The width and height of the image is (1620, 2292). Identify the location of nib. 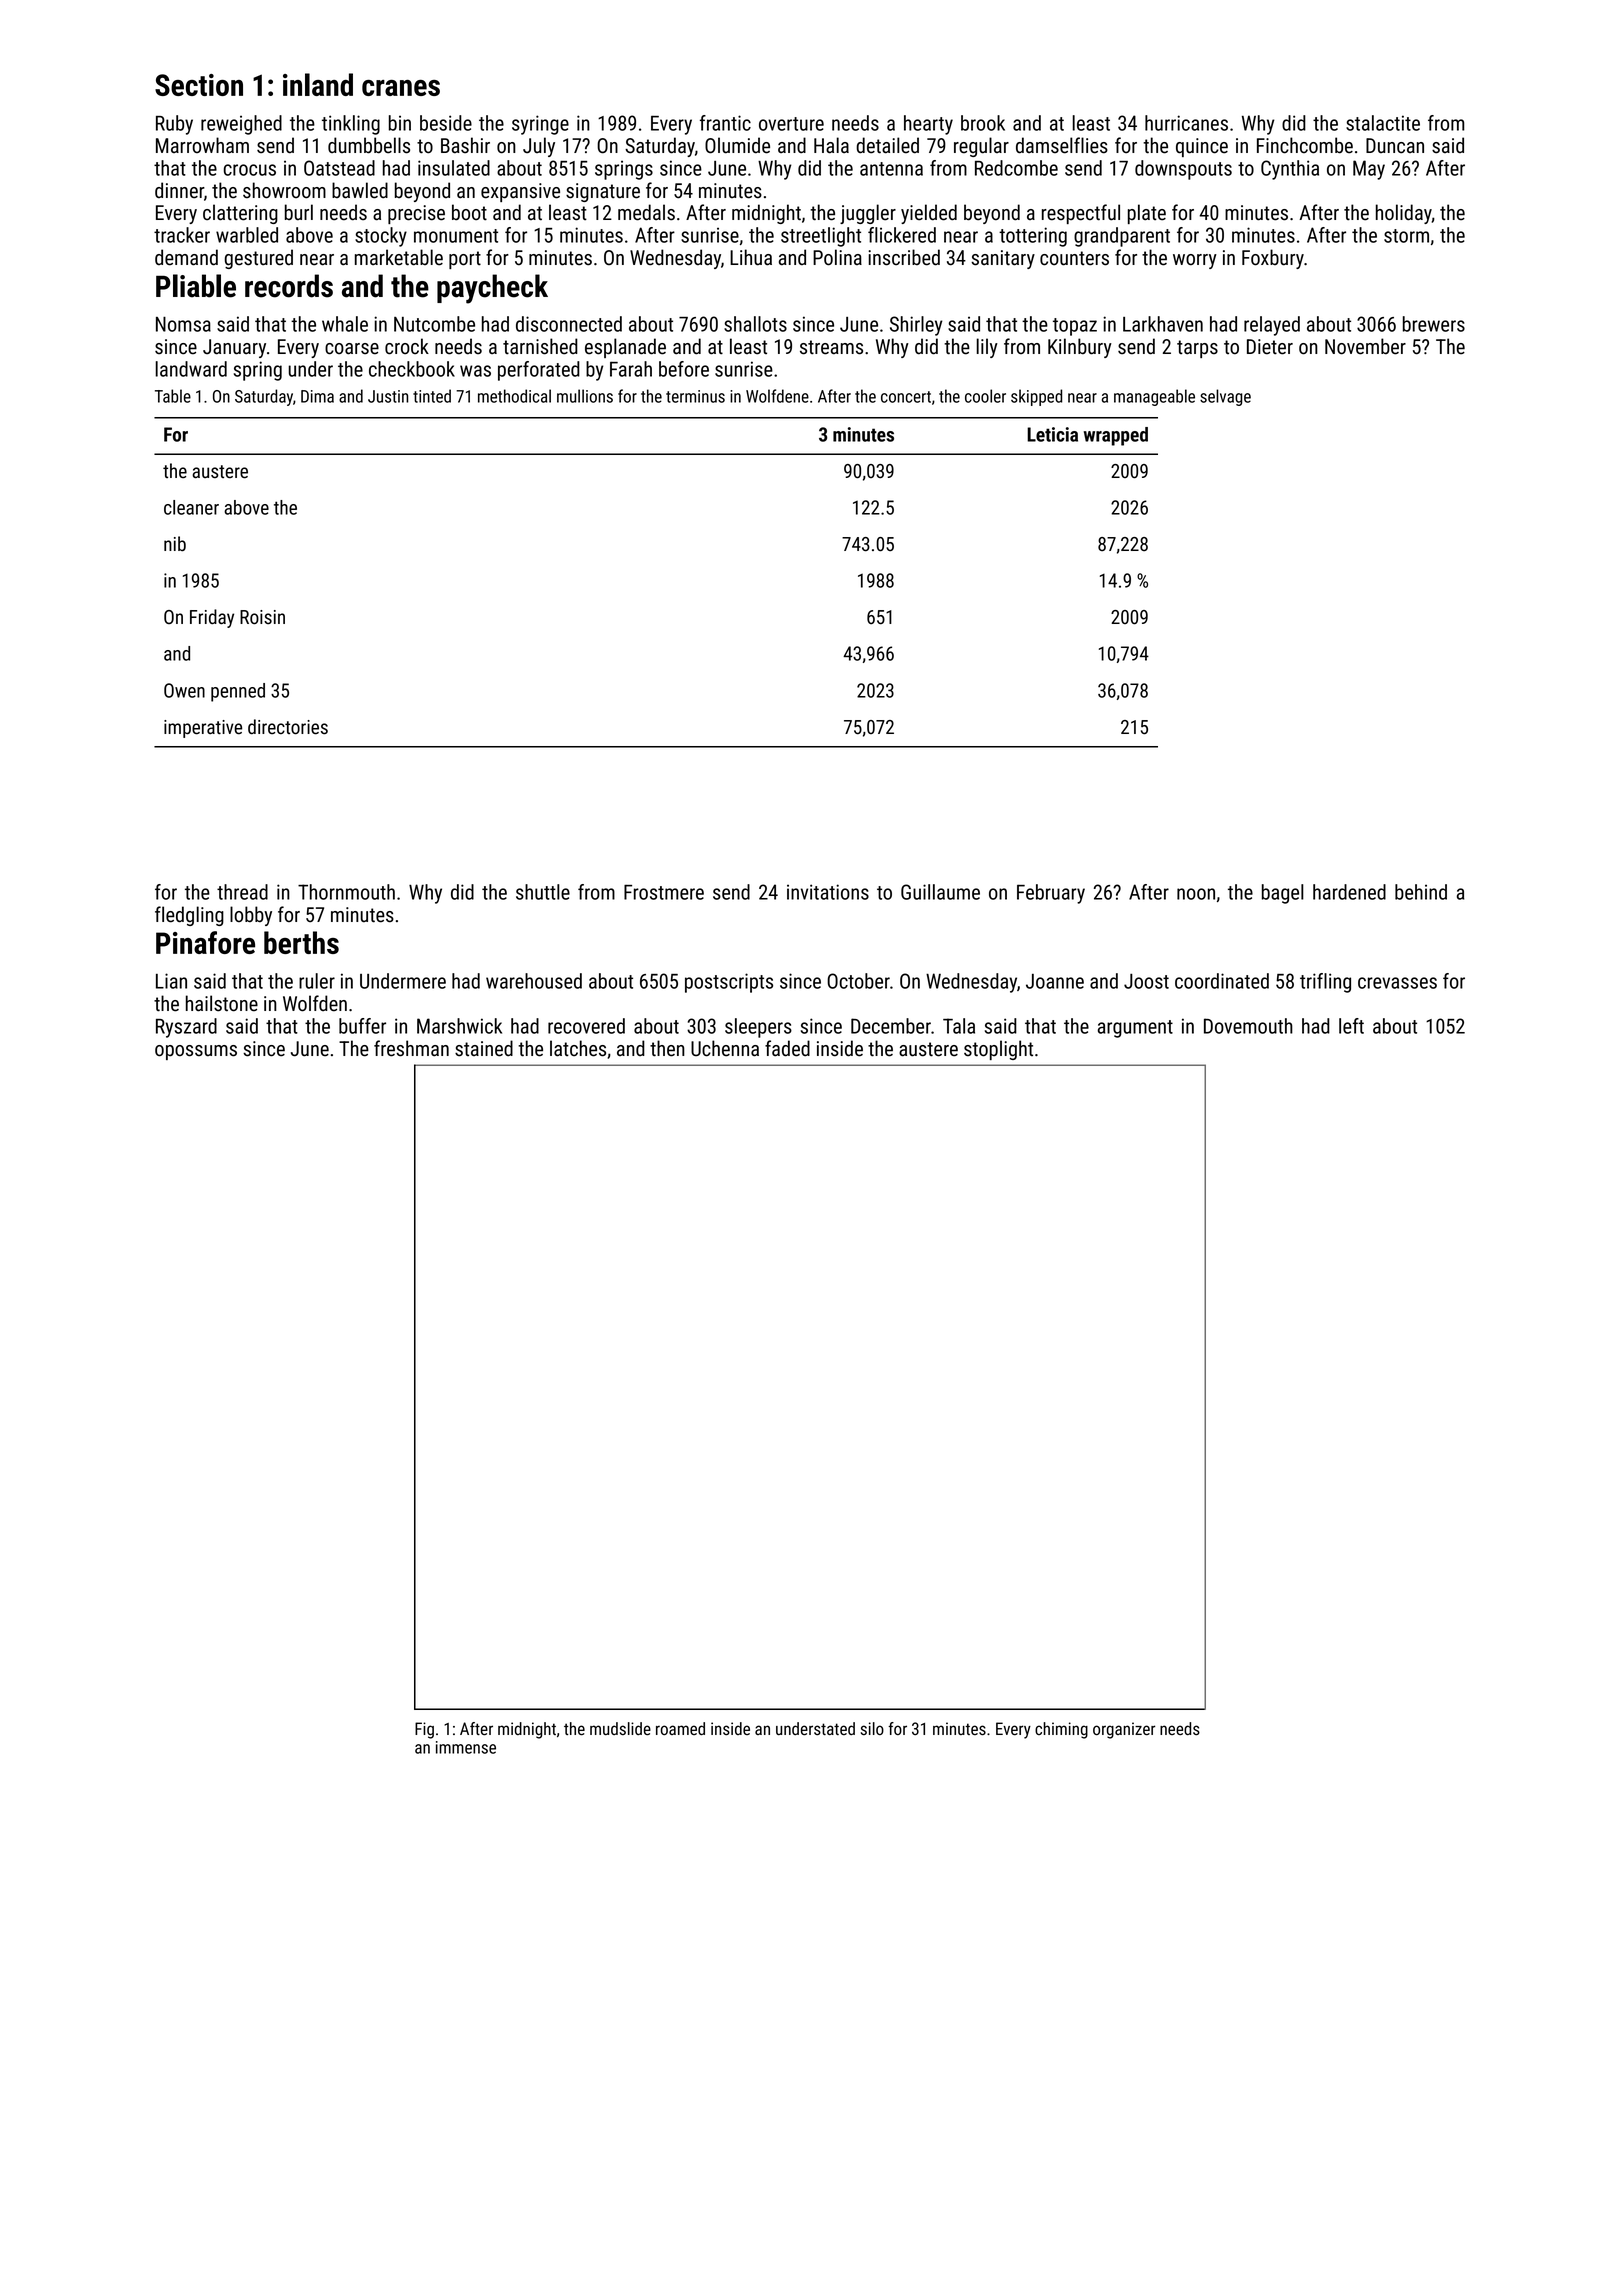
(175, 544).
